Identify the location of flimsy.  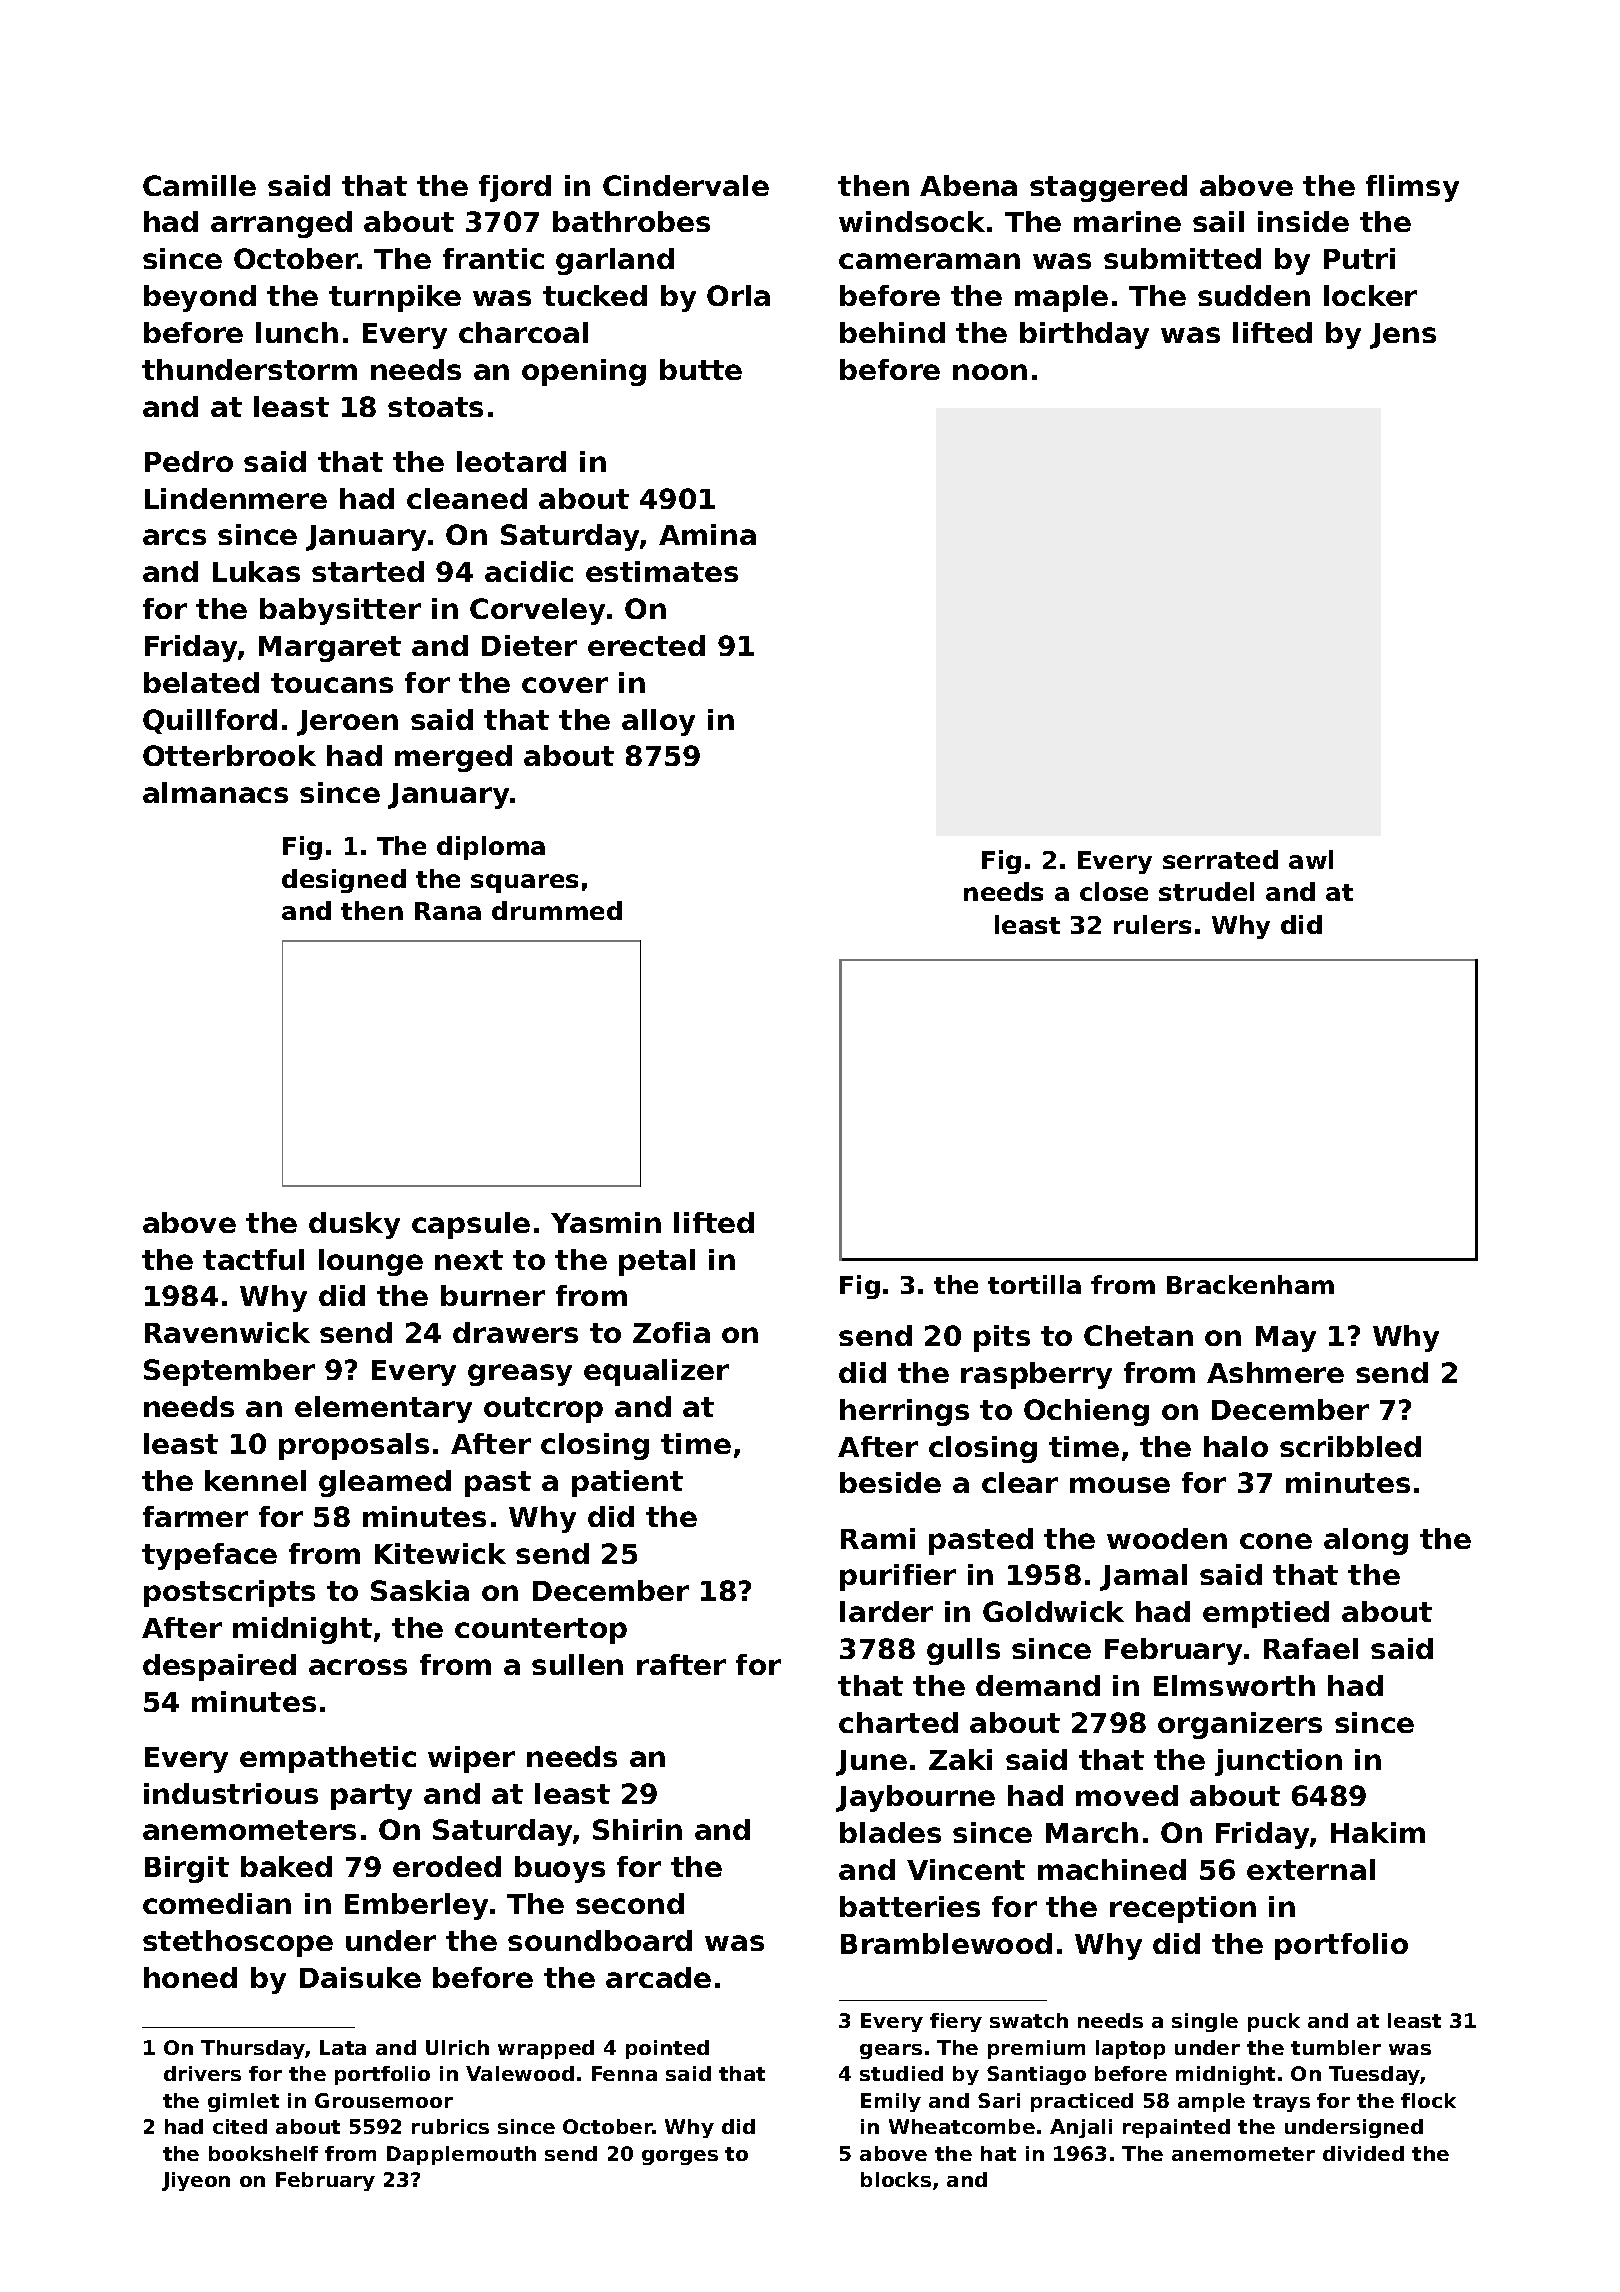
(1412, 188).
